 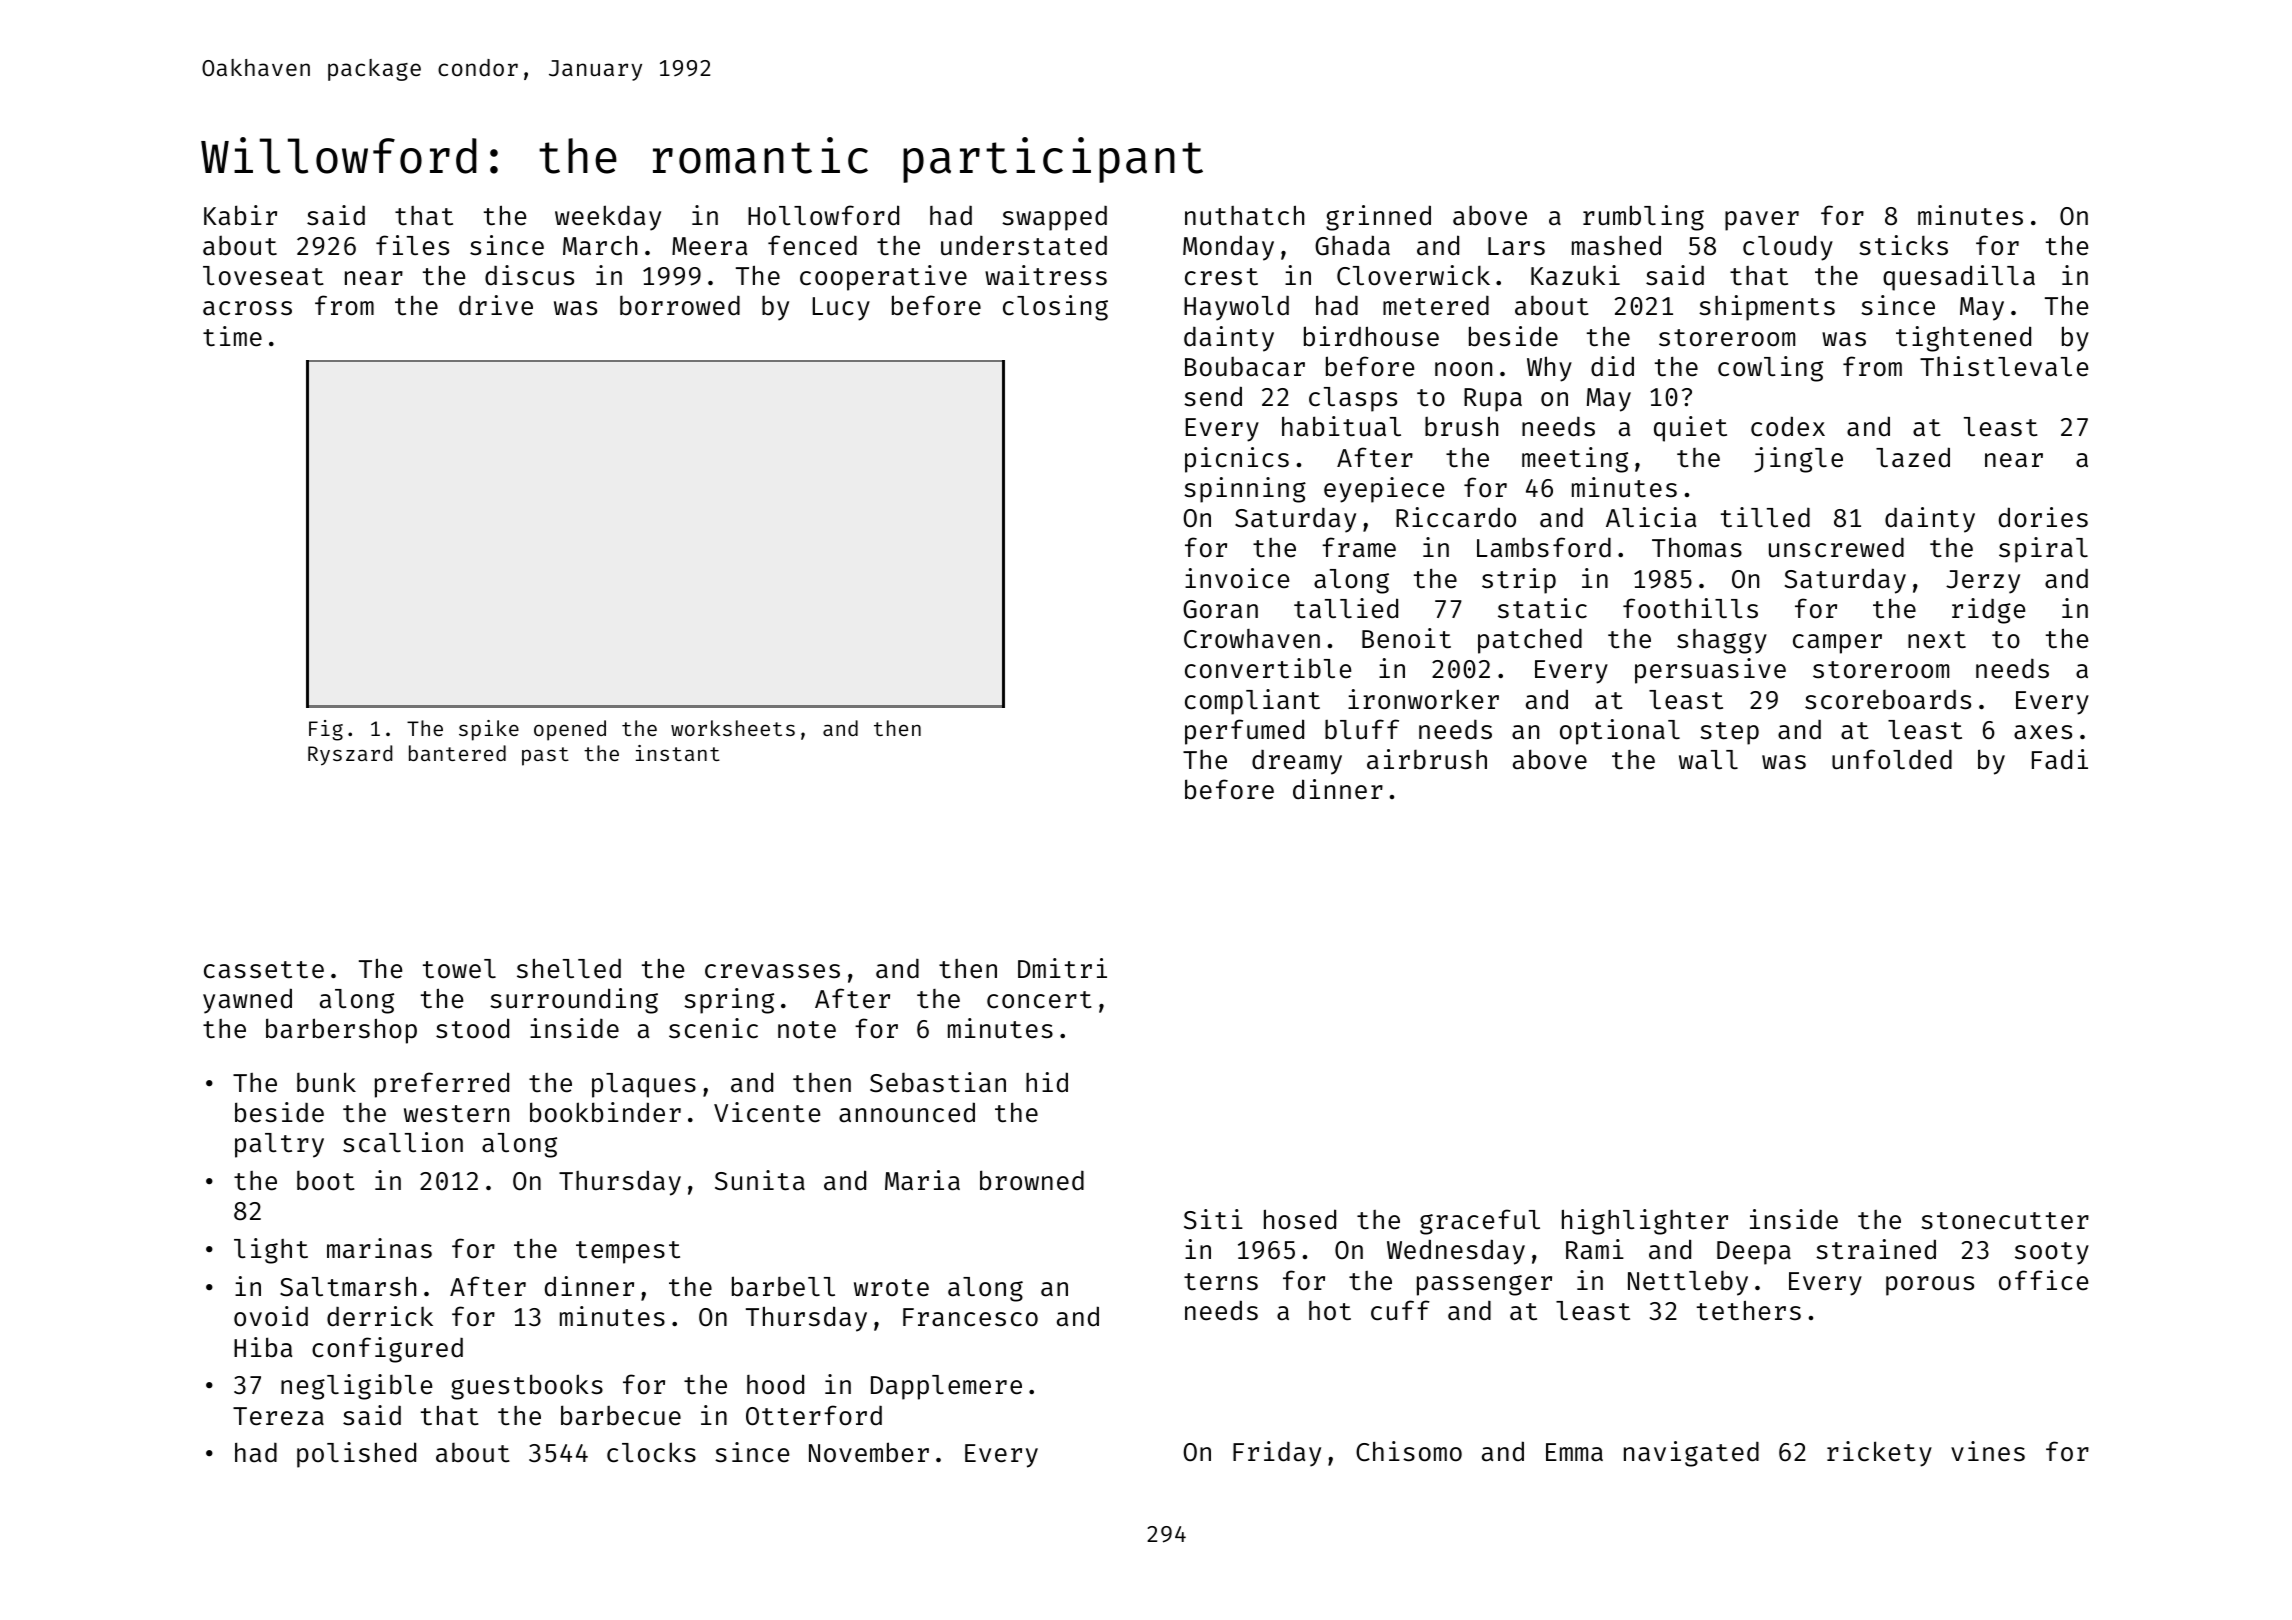 What do you see at coordinates (1575, 460) in the screenshot?
I see `meeting` at bounding box center [1575, 460].
